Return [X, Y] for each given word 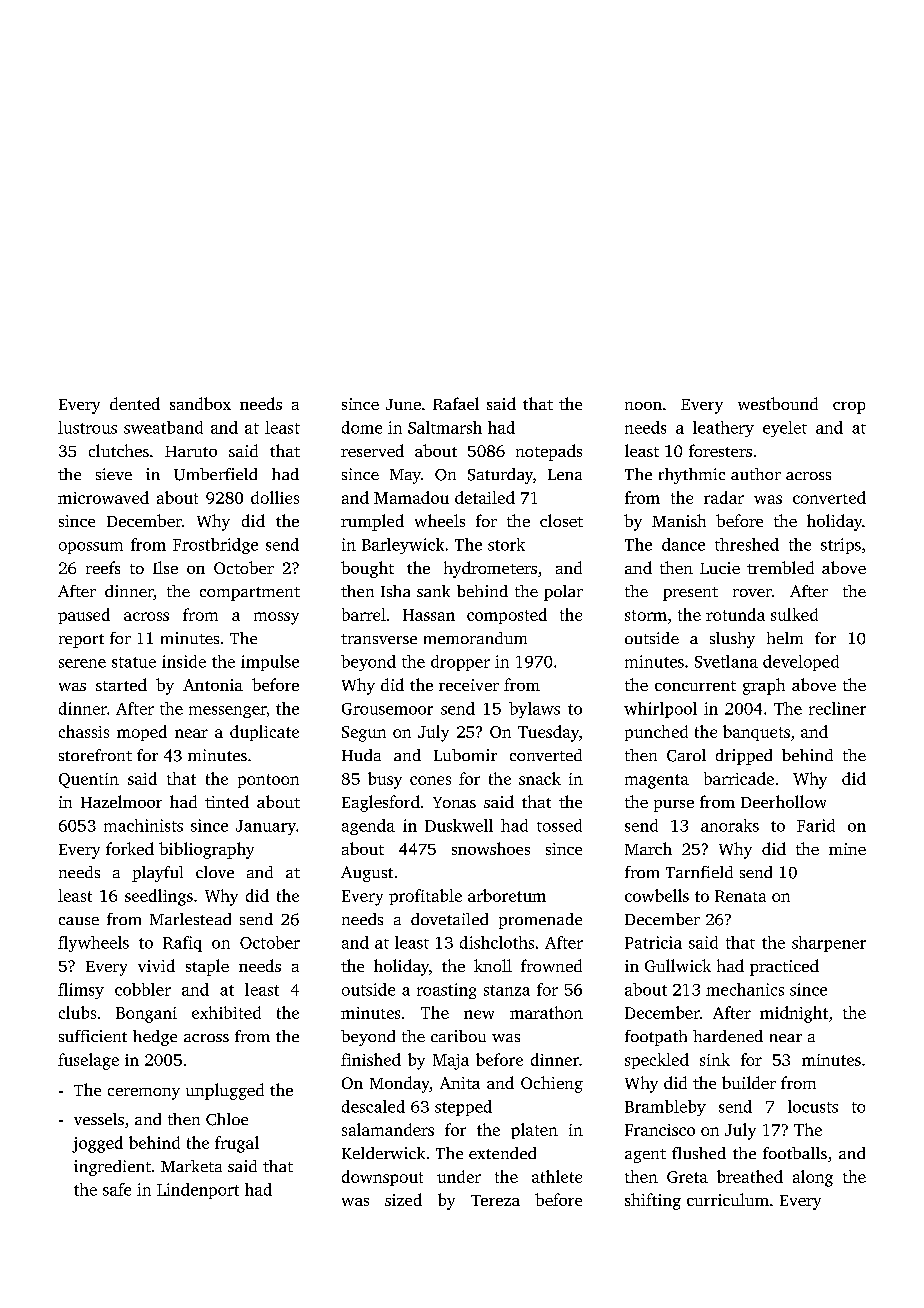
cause [79, 921]
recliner [837, 708]
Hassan [429, 615]
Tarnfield [699, 872]
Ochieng [552, 1084]
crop [849, 408]
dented [135, 403]
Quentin [89, 780]
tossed [559, 825]
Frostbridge [215, 546]
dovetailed [449, 919]
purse [674, 806]
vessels [99, 1119]
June [403, 404]
